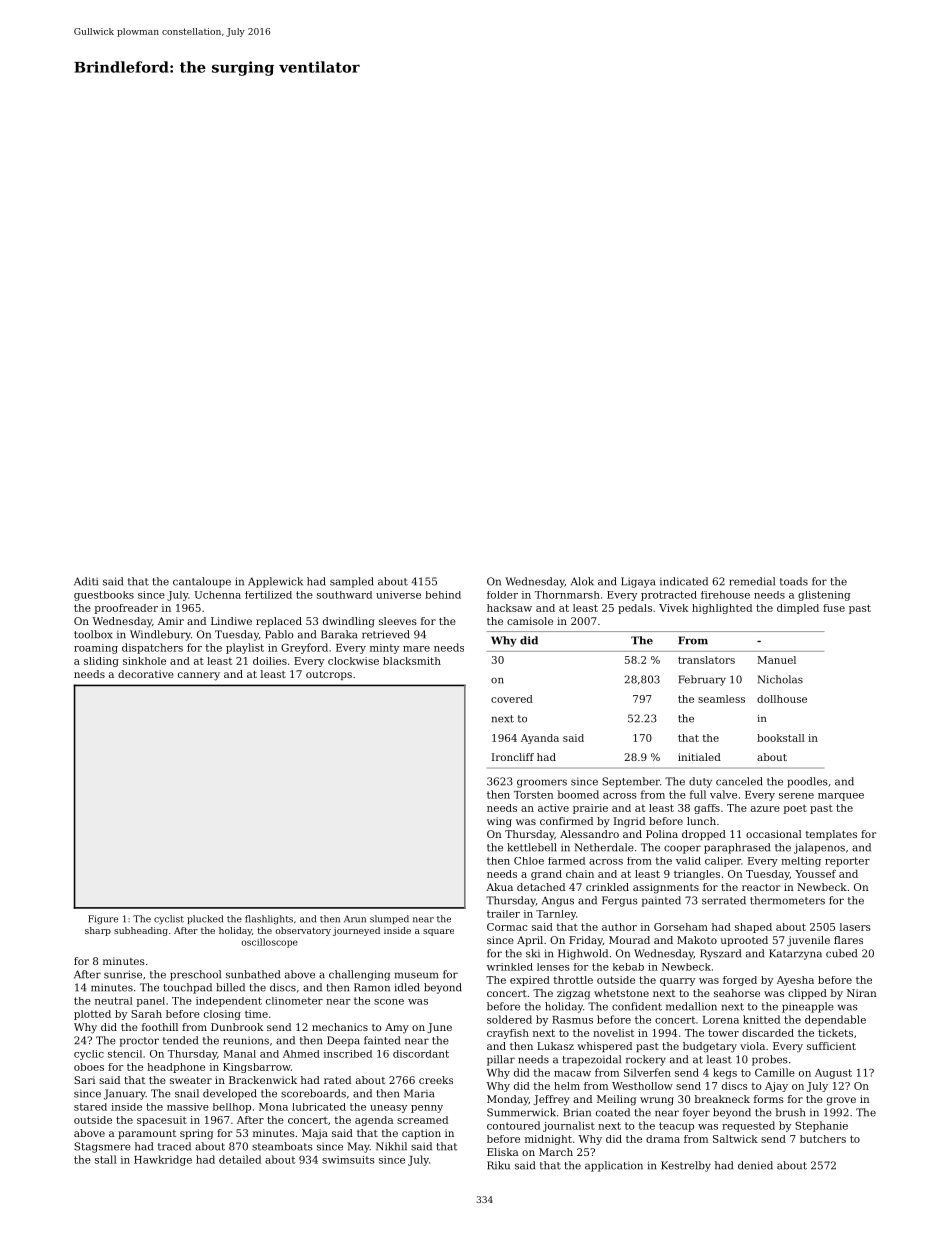  What do you see at coordinates (721, 1020) in the screenshot?
I see `Lorena` at bounding box center [721, 1020].
